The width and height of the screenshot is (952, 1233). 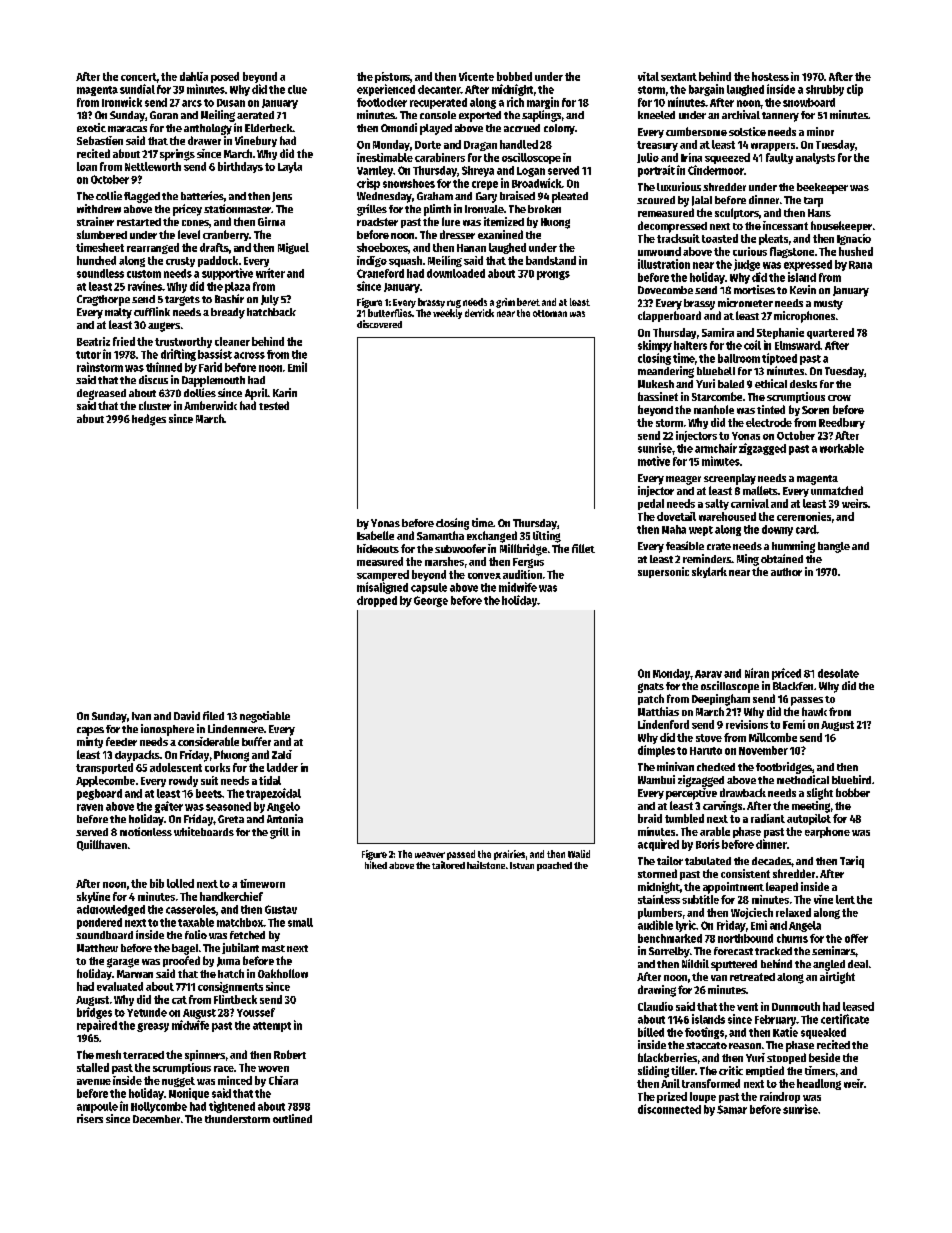 I want to click on discovered, so click(x=379, y=324).
